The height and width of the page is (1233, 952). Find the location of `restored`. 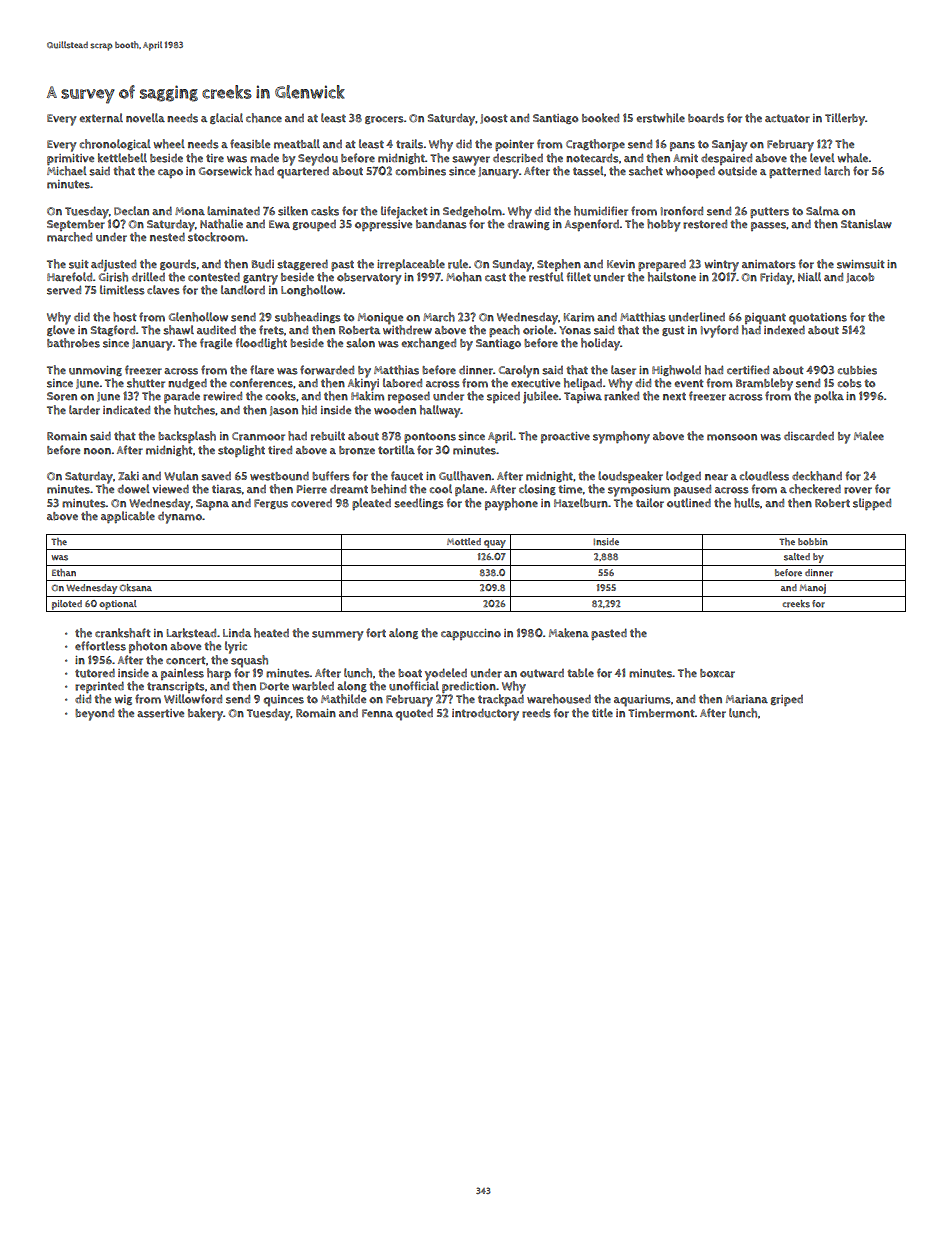

restored is located at coordinates (705, 224).
